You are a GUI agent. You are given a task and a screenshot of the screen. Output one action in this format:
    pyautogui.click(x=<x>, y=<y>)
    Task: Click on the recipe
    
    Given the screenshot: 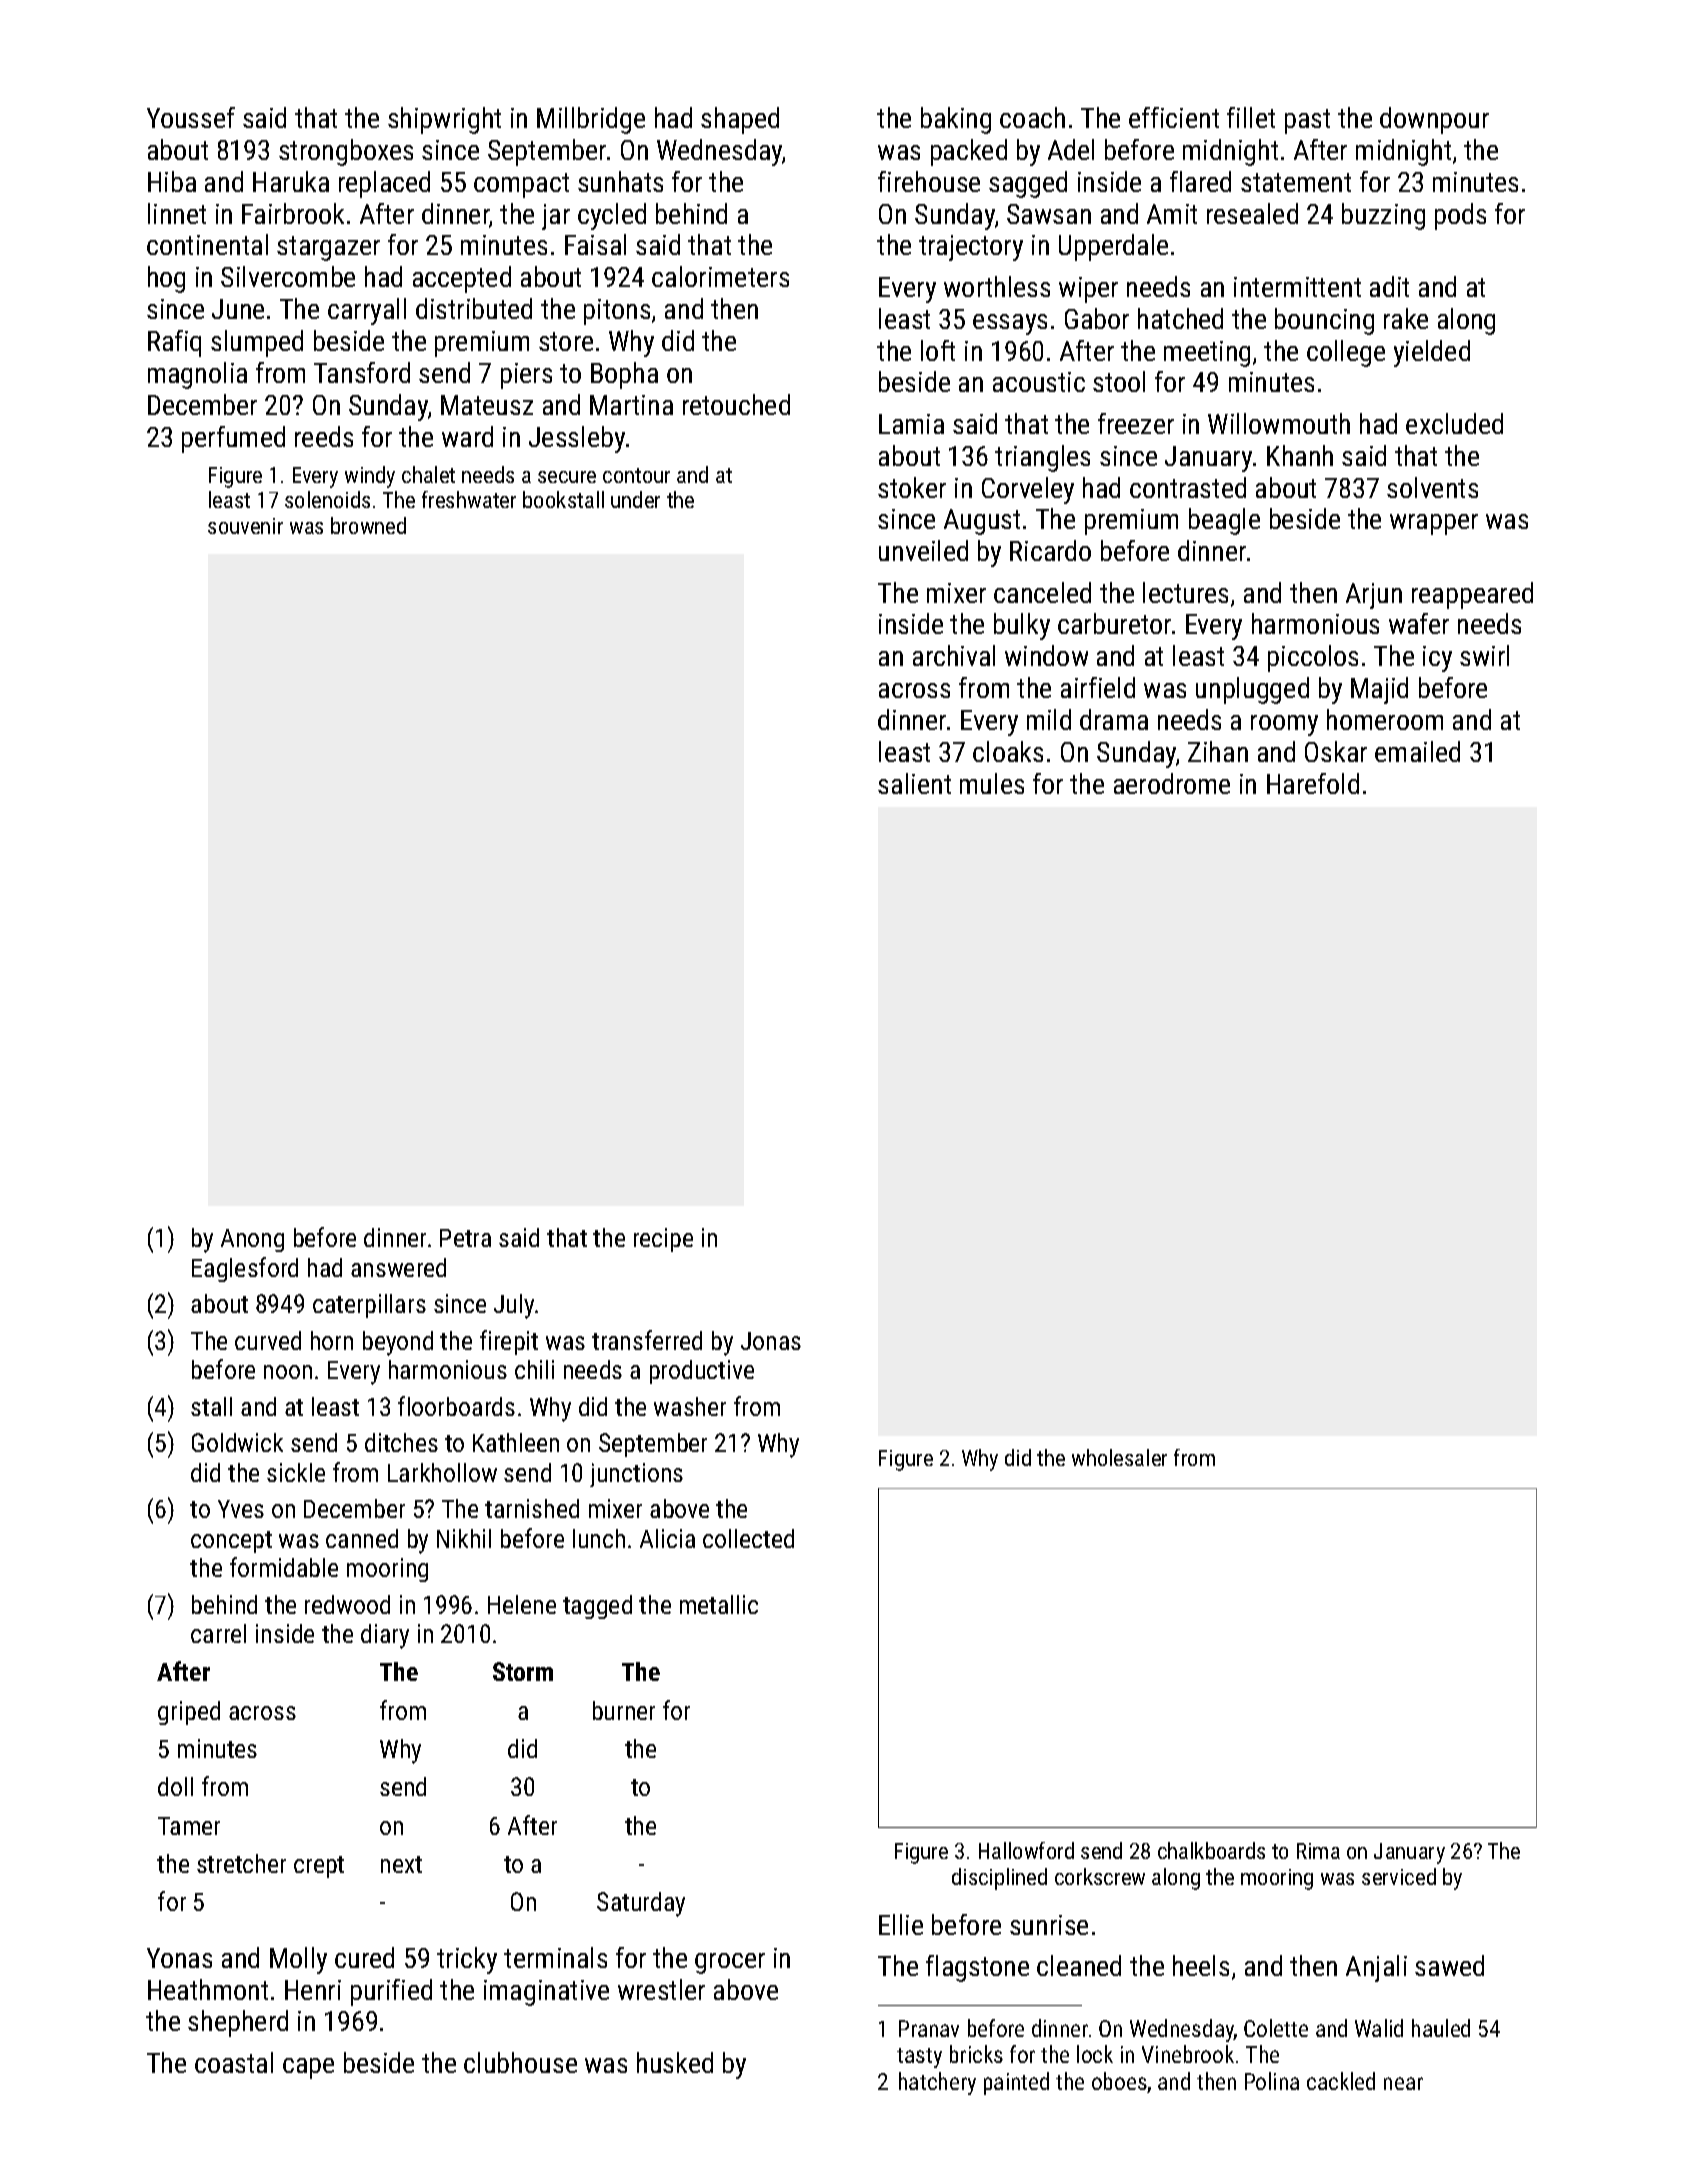 What is the action you would take?
    pyautogui.click(x=663, y=1240)
